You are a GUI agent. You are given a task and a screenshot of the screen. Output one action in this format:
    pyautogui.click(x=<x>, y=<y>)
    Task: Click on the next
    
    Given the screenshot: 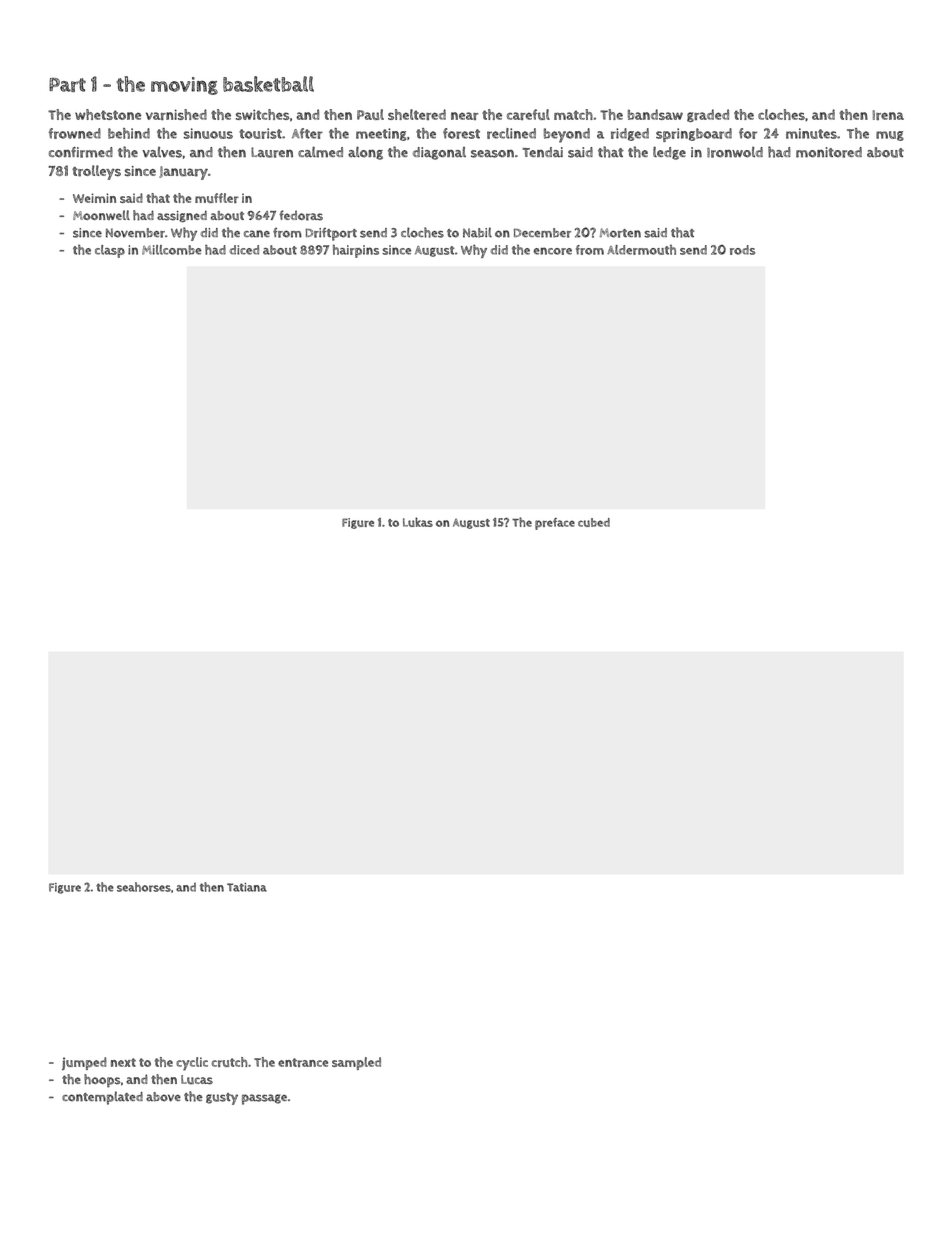 What is the action you would take?
    pyautogui.click(x=123, y=1062)
